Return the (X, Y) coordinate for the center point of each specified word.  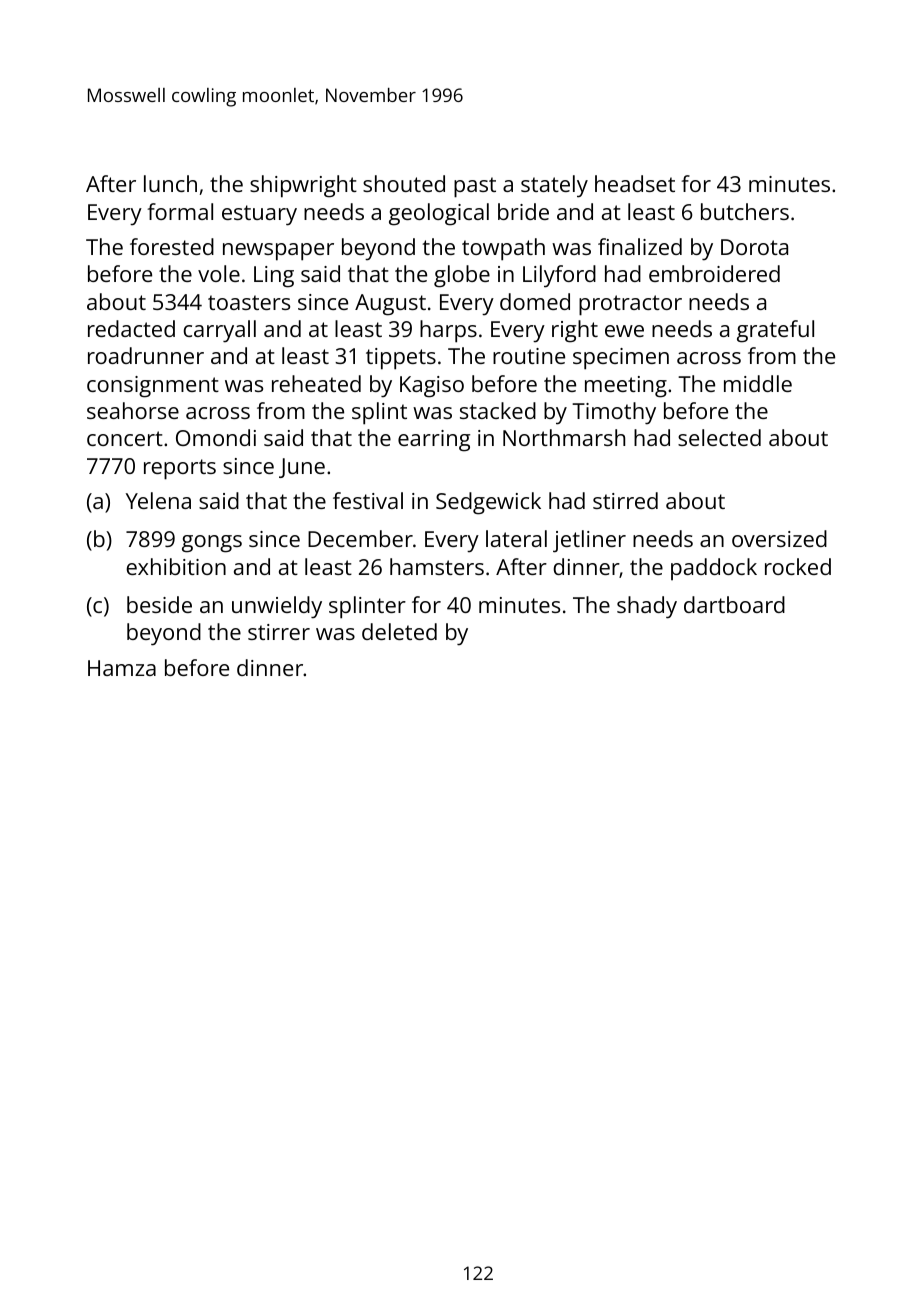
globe (462, 276)
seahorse (133, 410)
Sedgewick (488, 503)
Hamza (122, 668)
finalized (640, 246)
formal (180, 211)
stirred (625, 500)
